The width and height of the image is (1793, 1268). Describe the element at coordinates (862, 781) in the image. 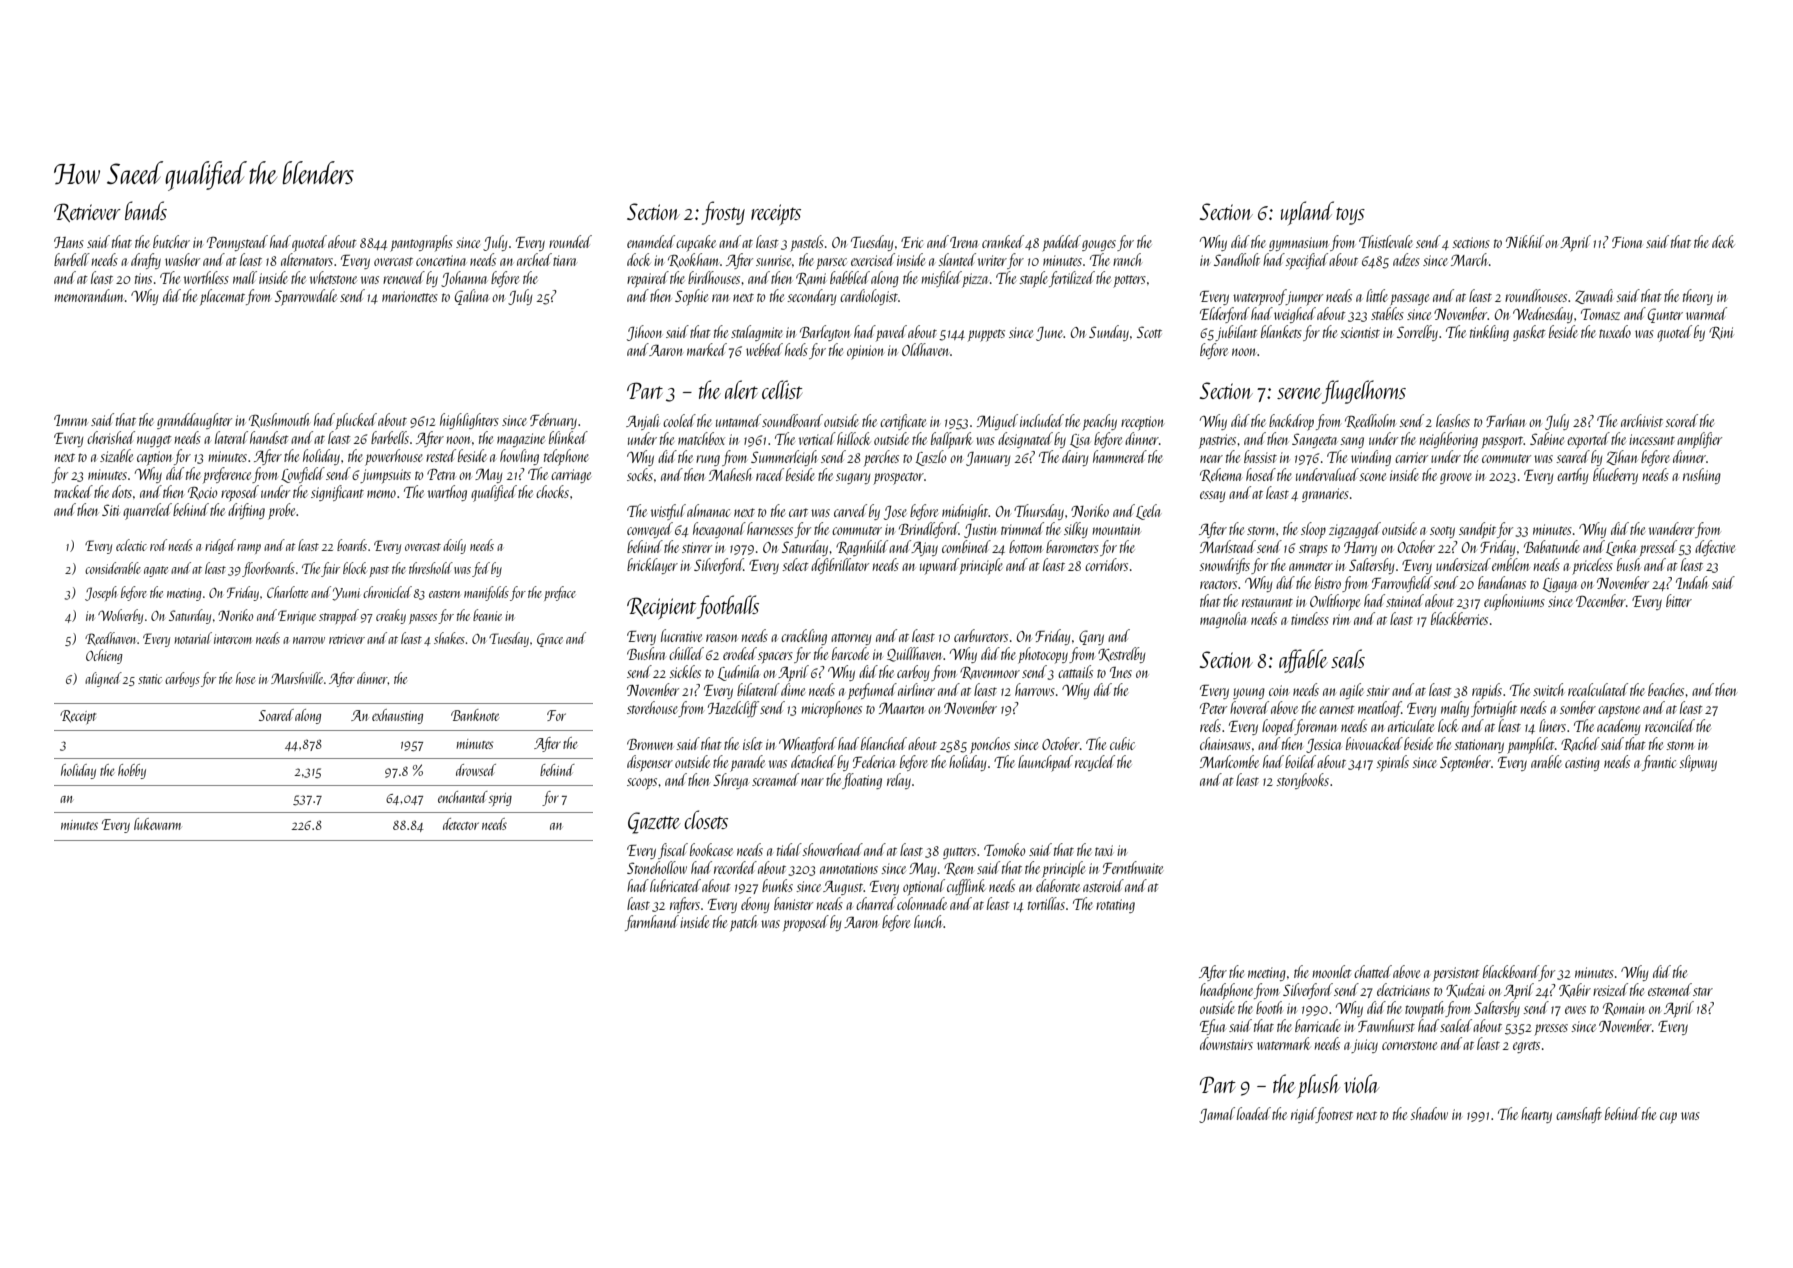

I see `floating` at that location.
